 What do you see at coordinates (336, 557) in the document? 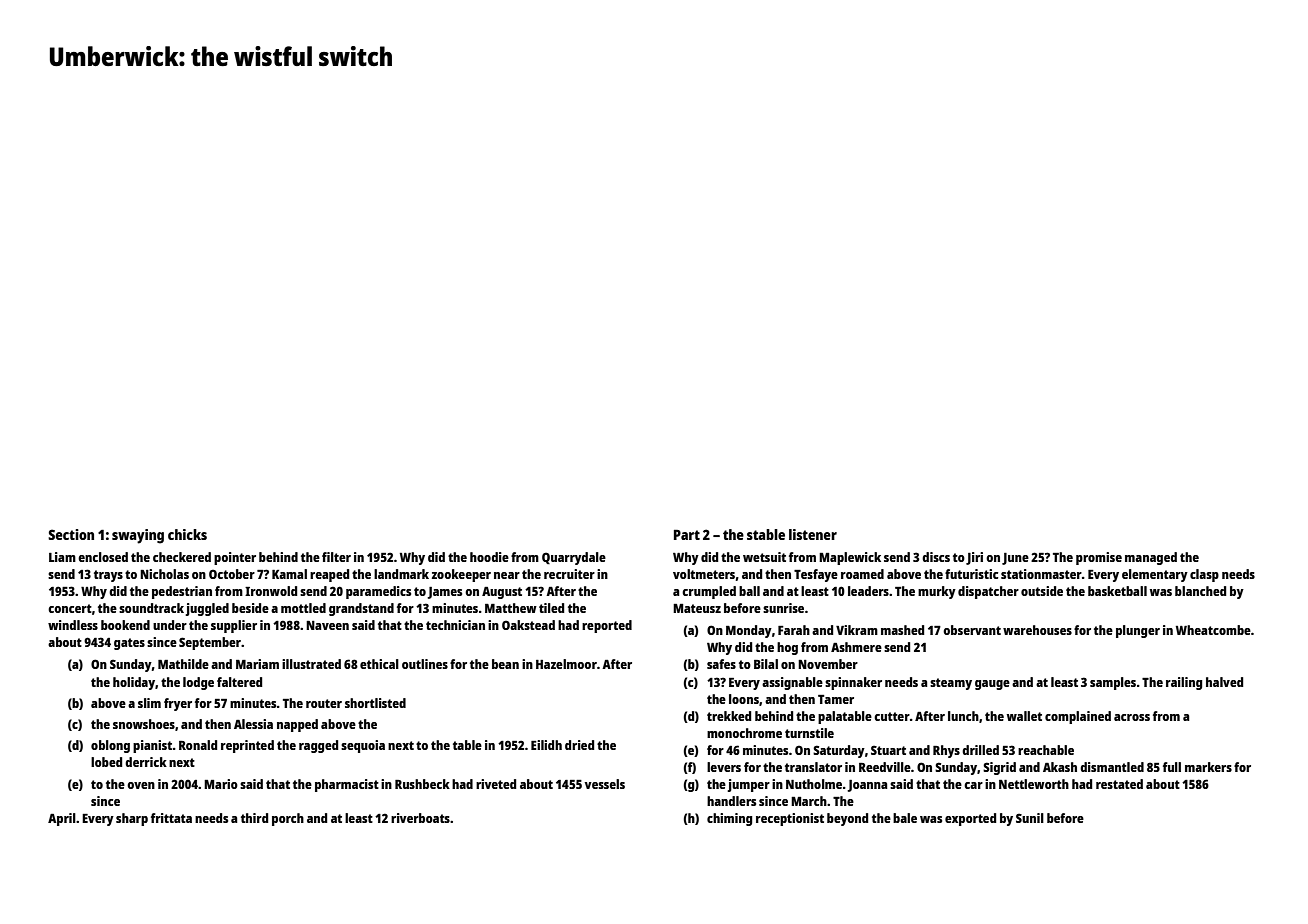
I see `filter` at bounding box center [336, 557].
